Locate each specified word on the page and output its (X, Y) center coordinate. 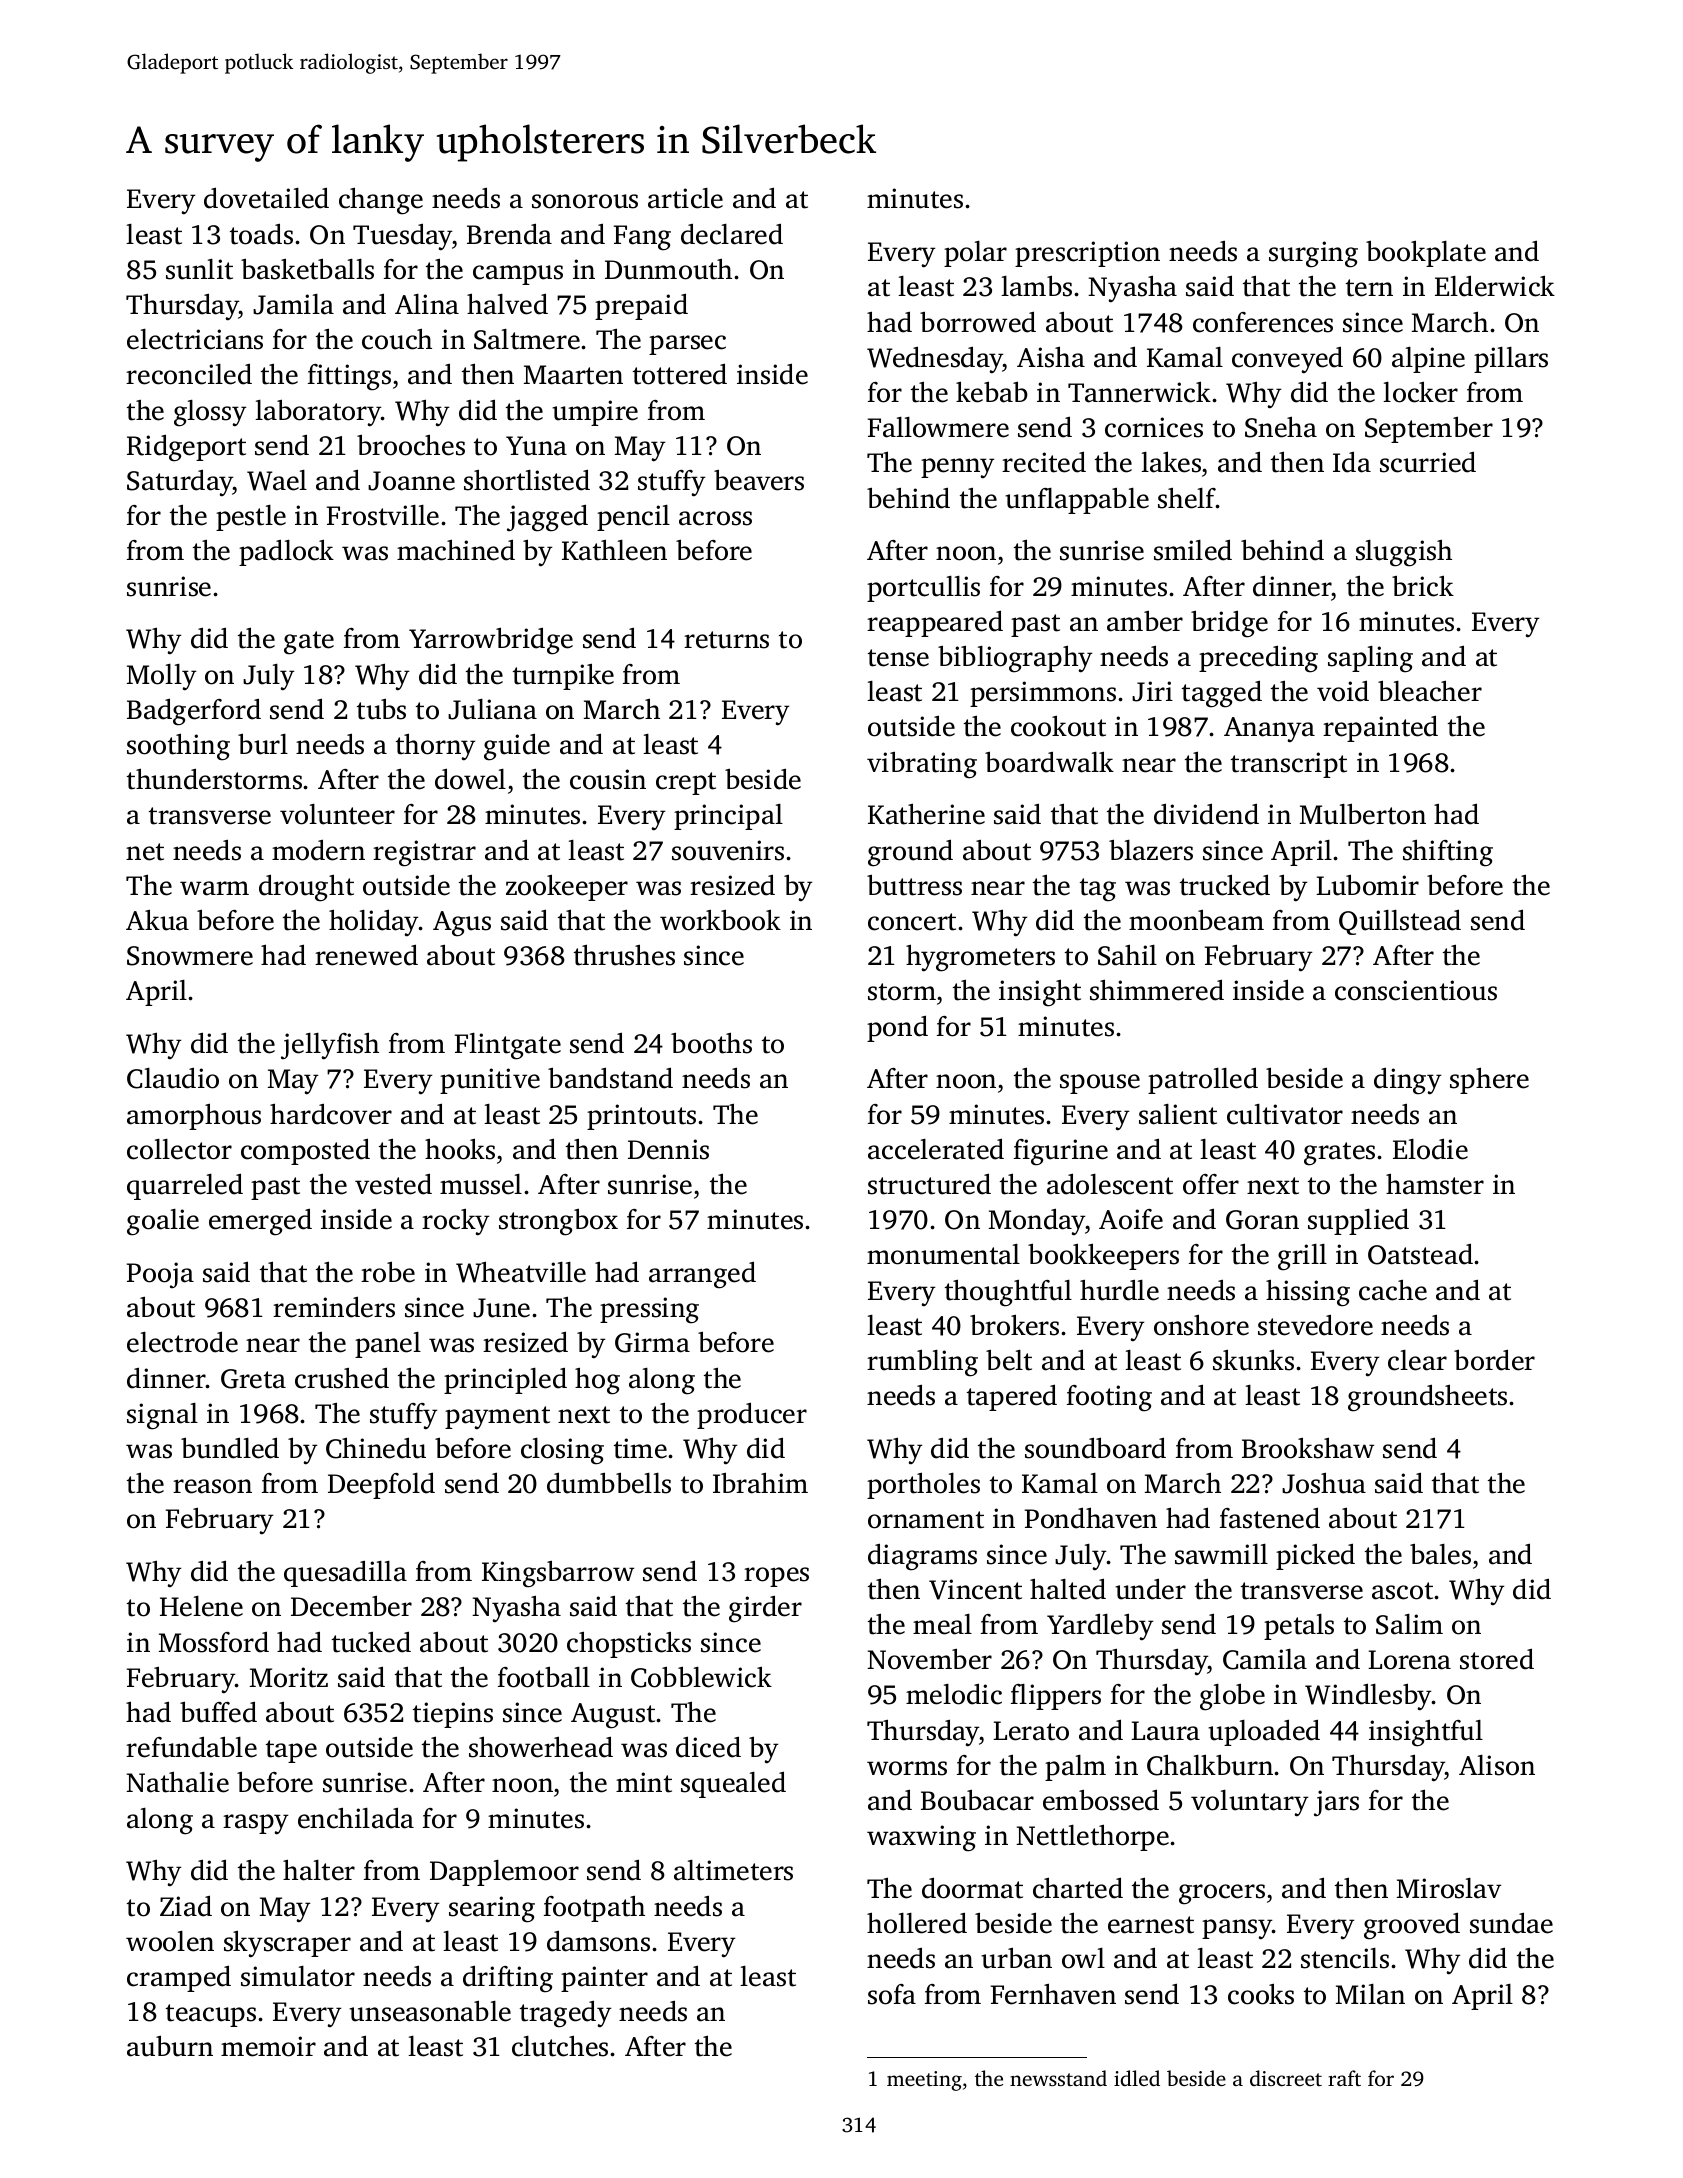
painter (604, 1979)
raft (1344, 2078)
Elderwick (1495, 286)
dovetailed (266, 198)
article (685, 198)
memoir (268, 2046)
